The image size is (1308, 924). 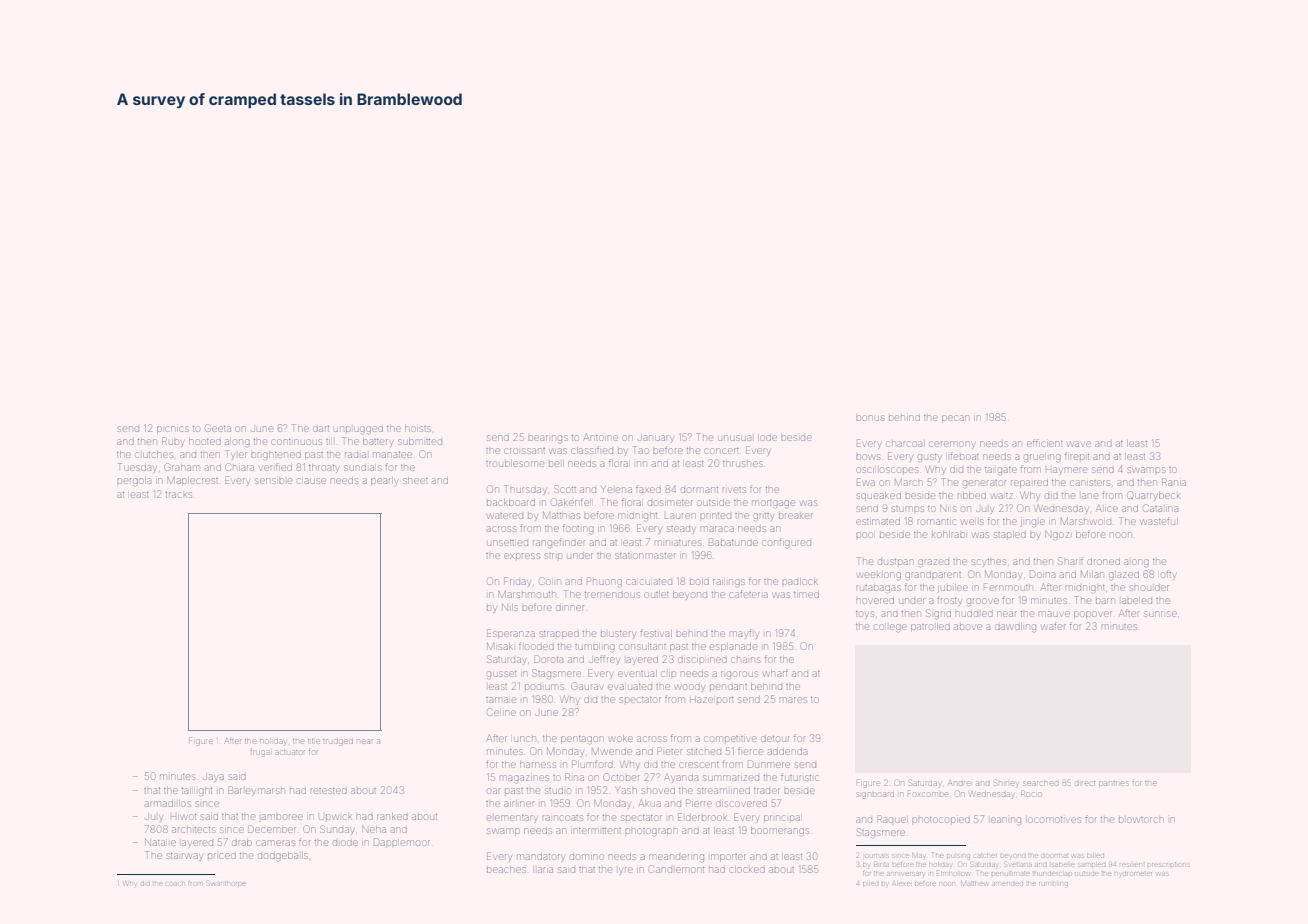 What do you see at coordinates (971, 495) in the document?
I see `ribbed` at bounding box center [971, 495].
